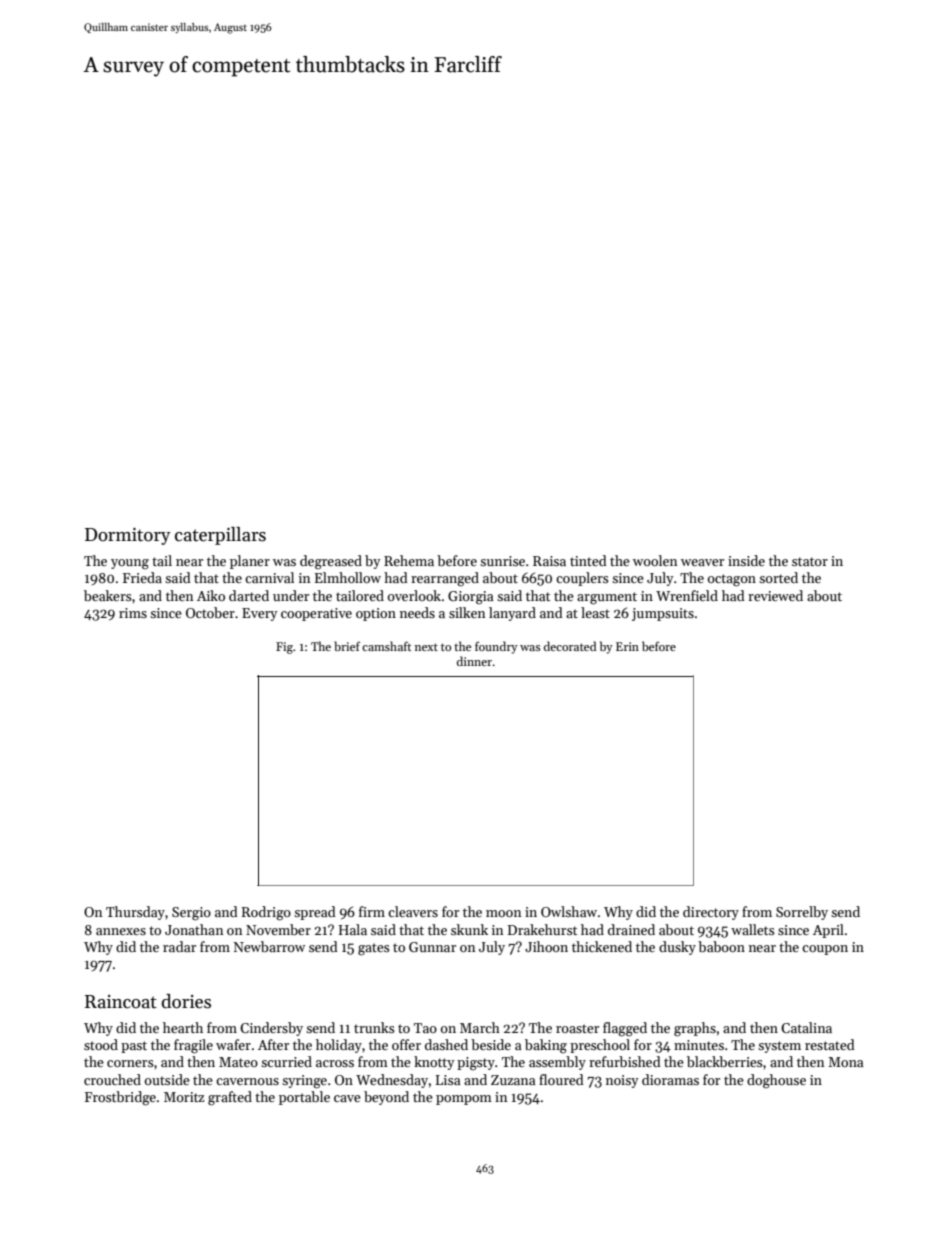 The image size is (952, 1233). What do you see at coordinates (304, 1098) in the page?
I see `portable` at bounding box center [304, 1098].
